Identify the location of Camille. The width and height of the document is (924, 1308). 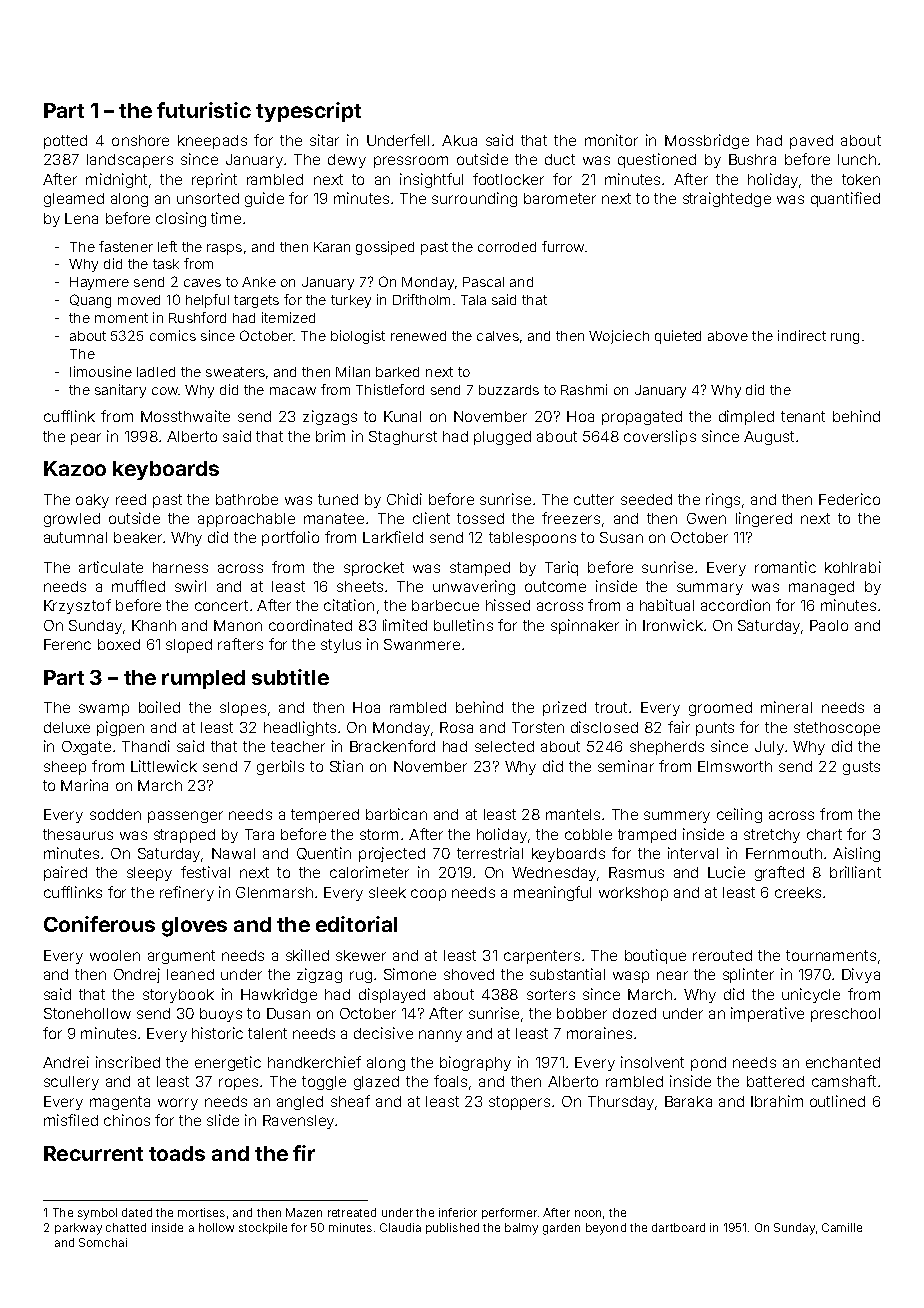
(842, 1227).
